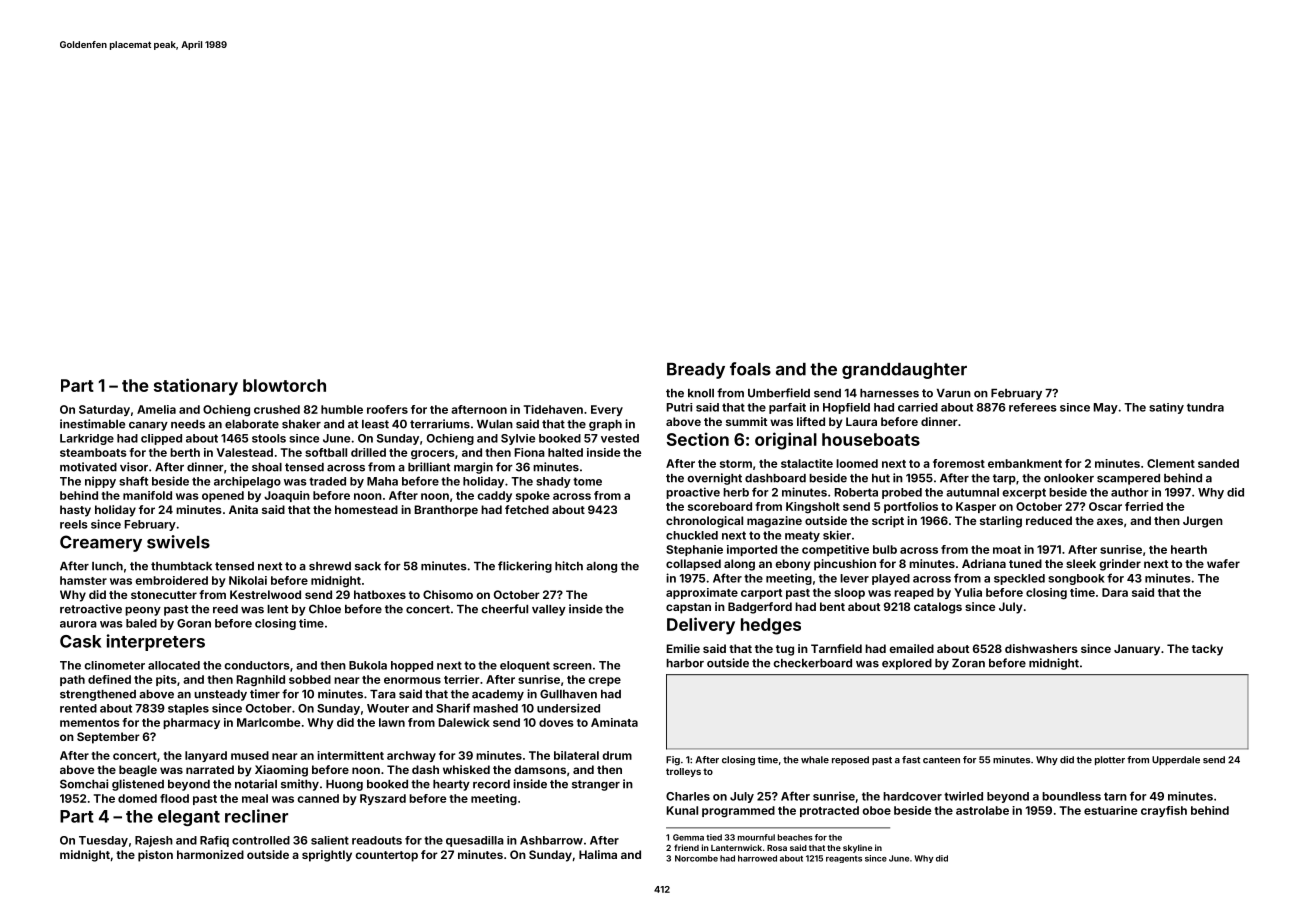 This image has width=1308, height=924. I want to click on Anita, so click(243, 509).
